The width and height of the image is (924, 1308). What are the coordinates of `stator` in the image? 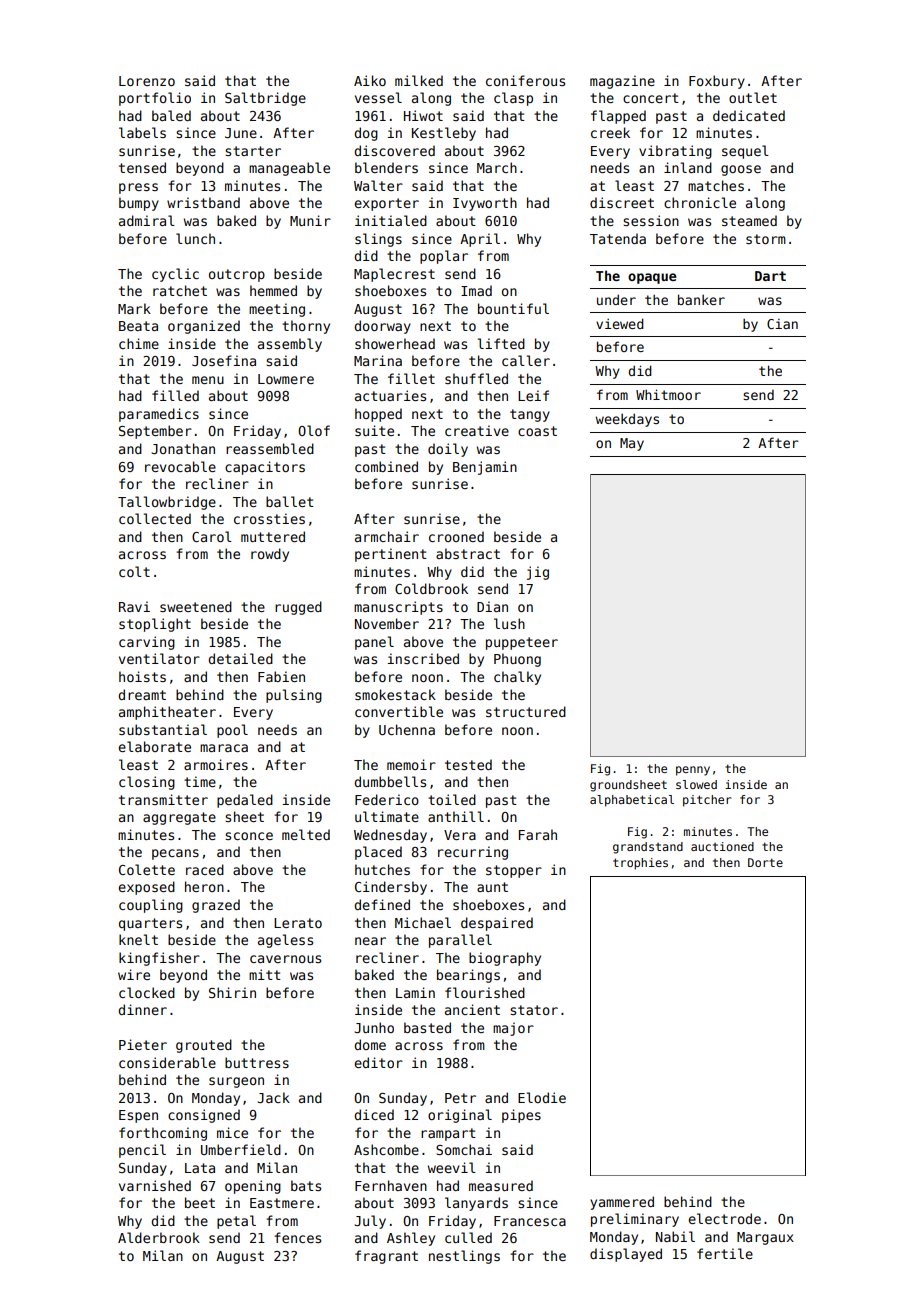 It's located at (534, 1010).
